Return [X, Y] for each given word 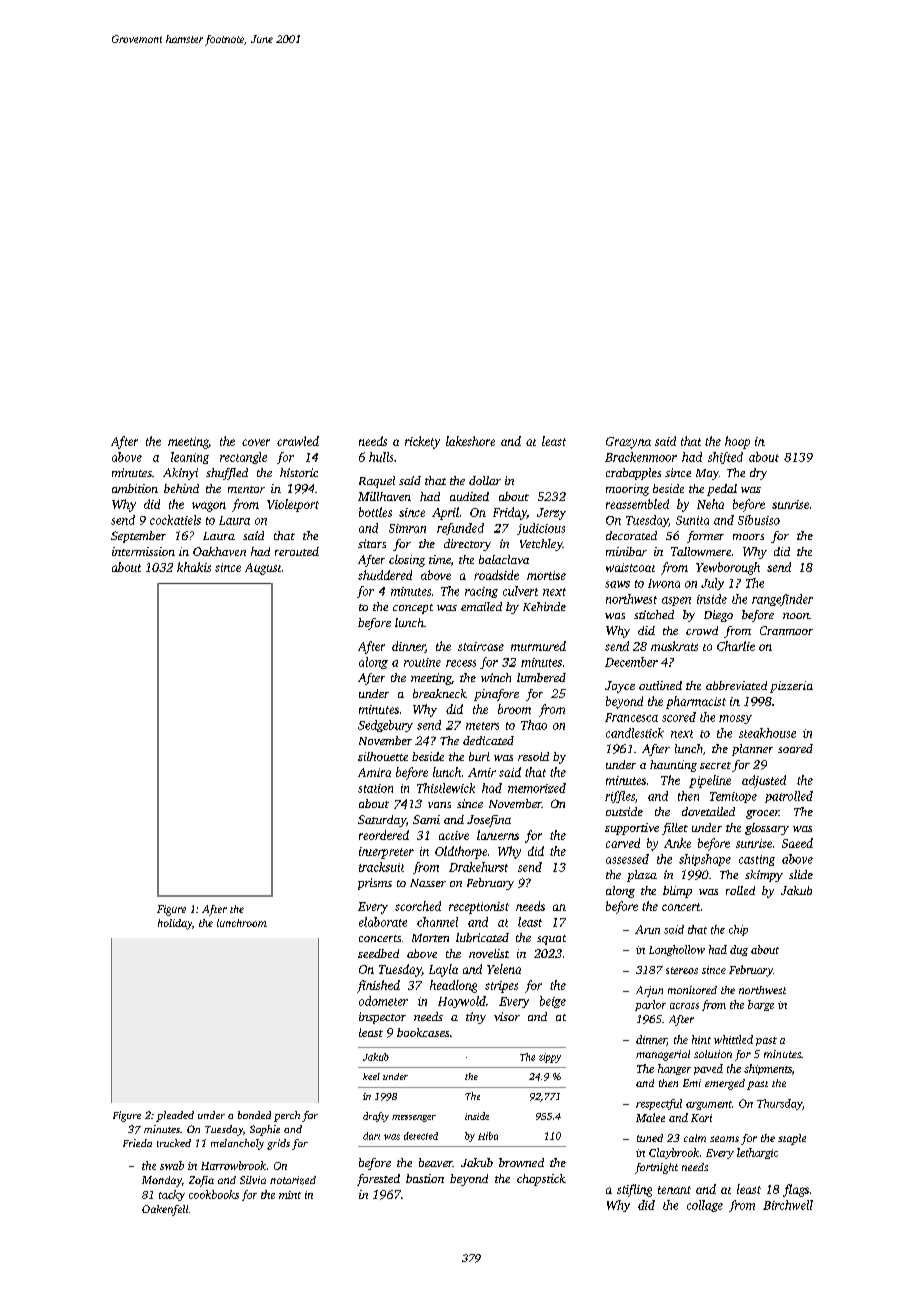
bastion [425, 1178]
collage [705, 1206]
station [375, 788]
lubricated [482, 937]
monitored [692, 990]
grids [278, 1144]
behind [181, 488]
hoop [737, 442]
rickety [422, 442]
